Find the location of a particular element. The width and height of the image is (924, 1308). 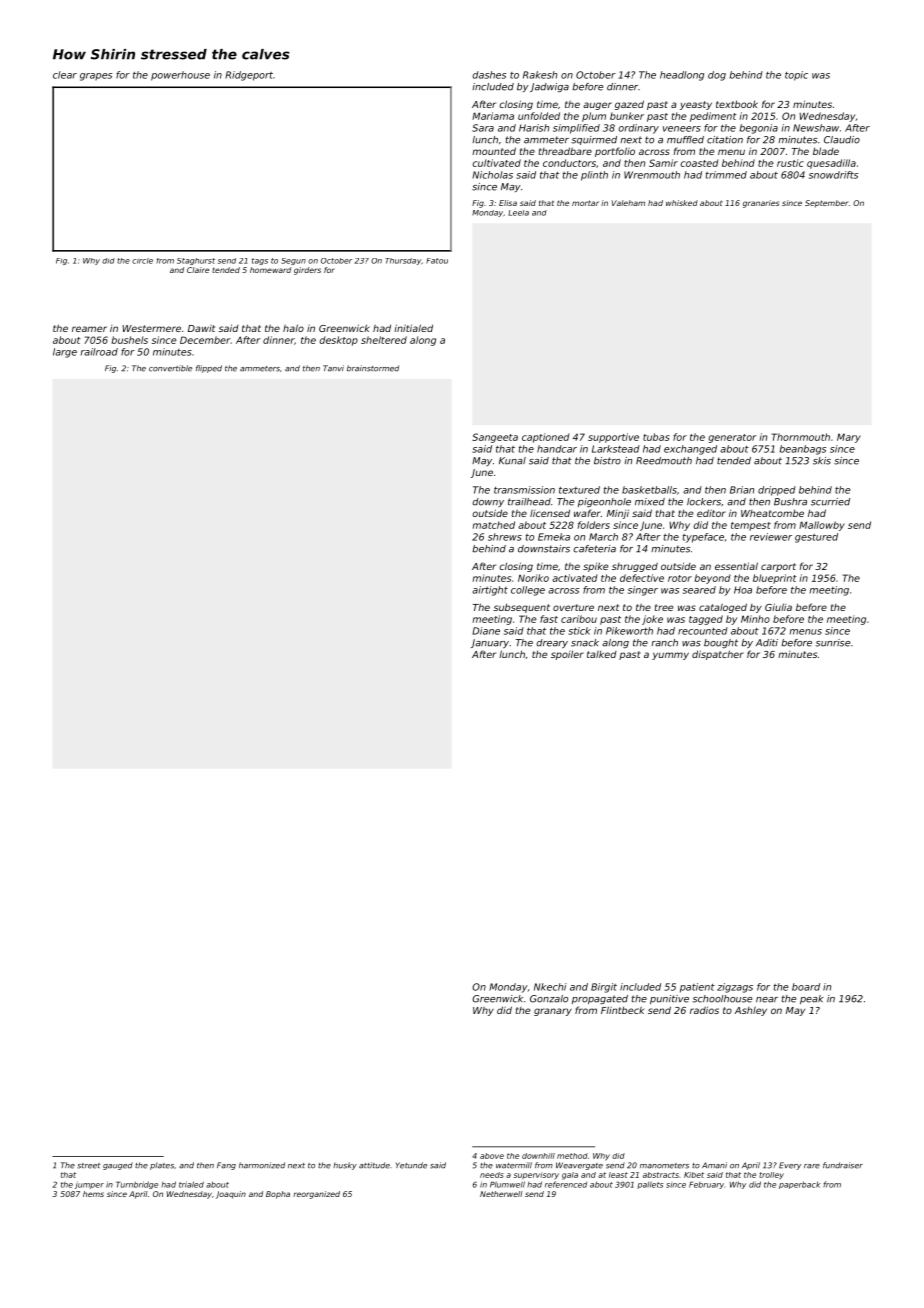

scurried is located at coordinates (830, 502).
